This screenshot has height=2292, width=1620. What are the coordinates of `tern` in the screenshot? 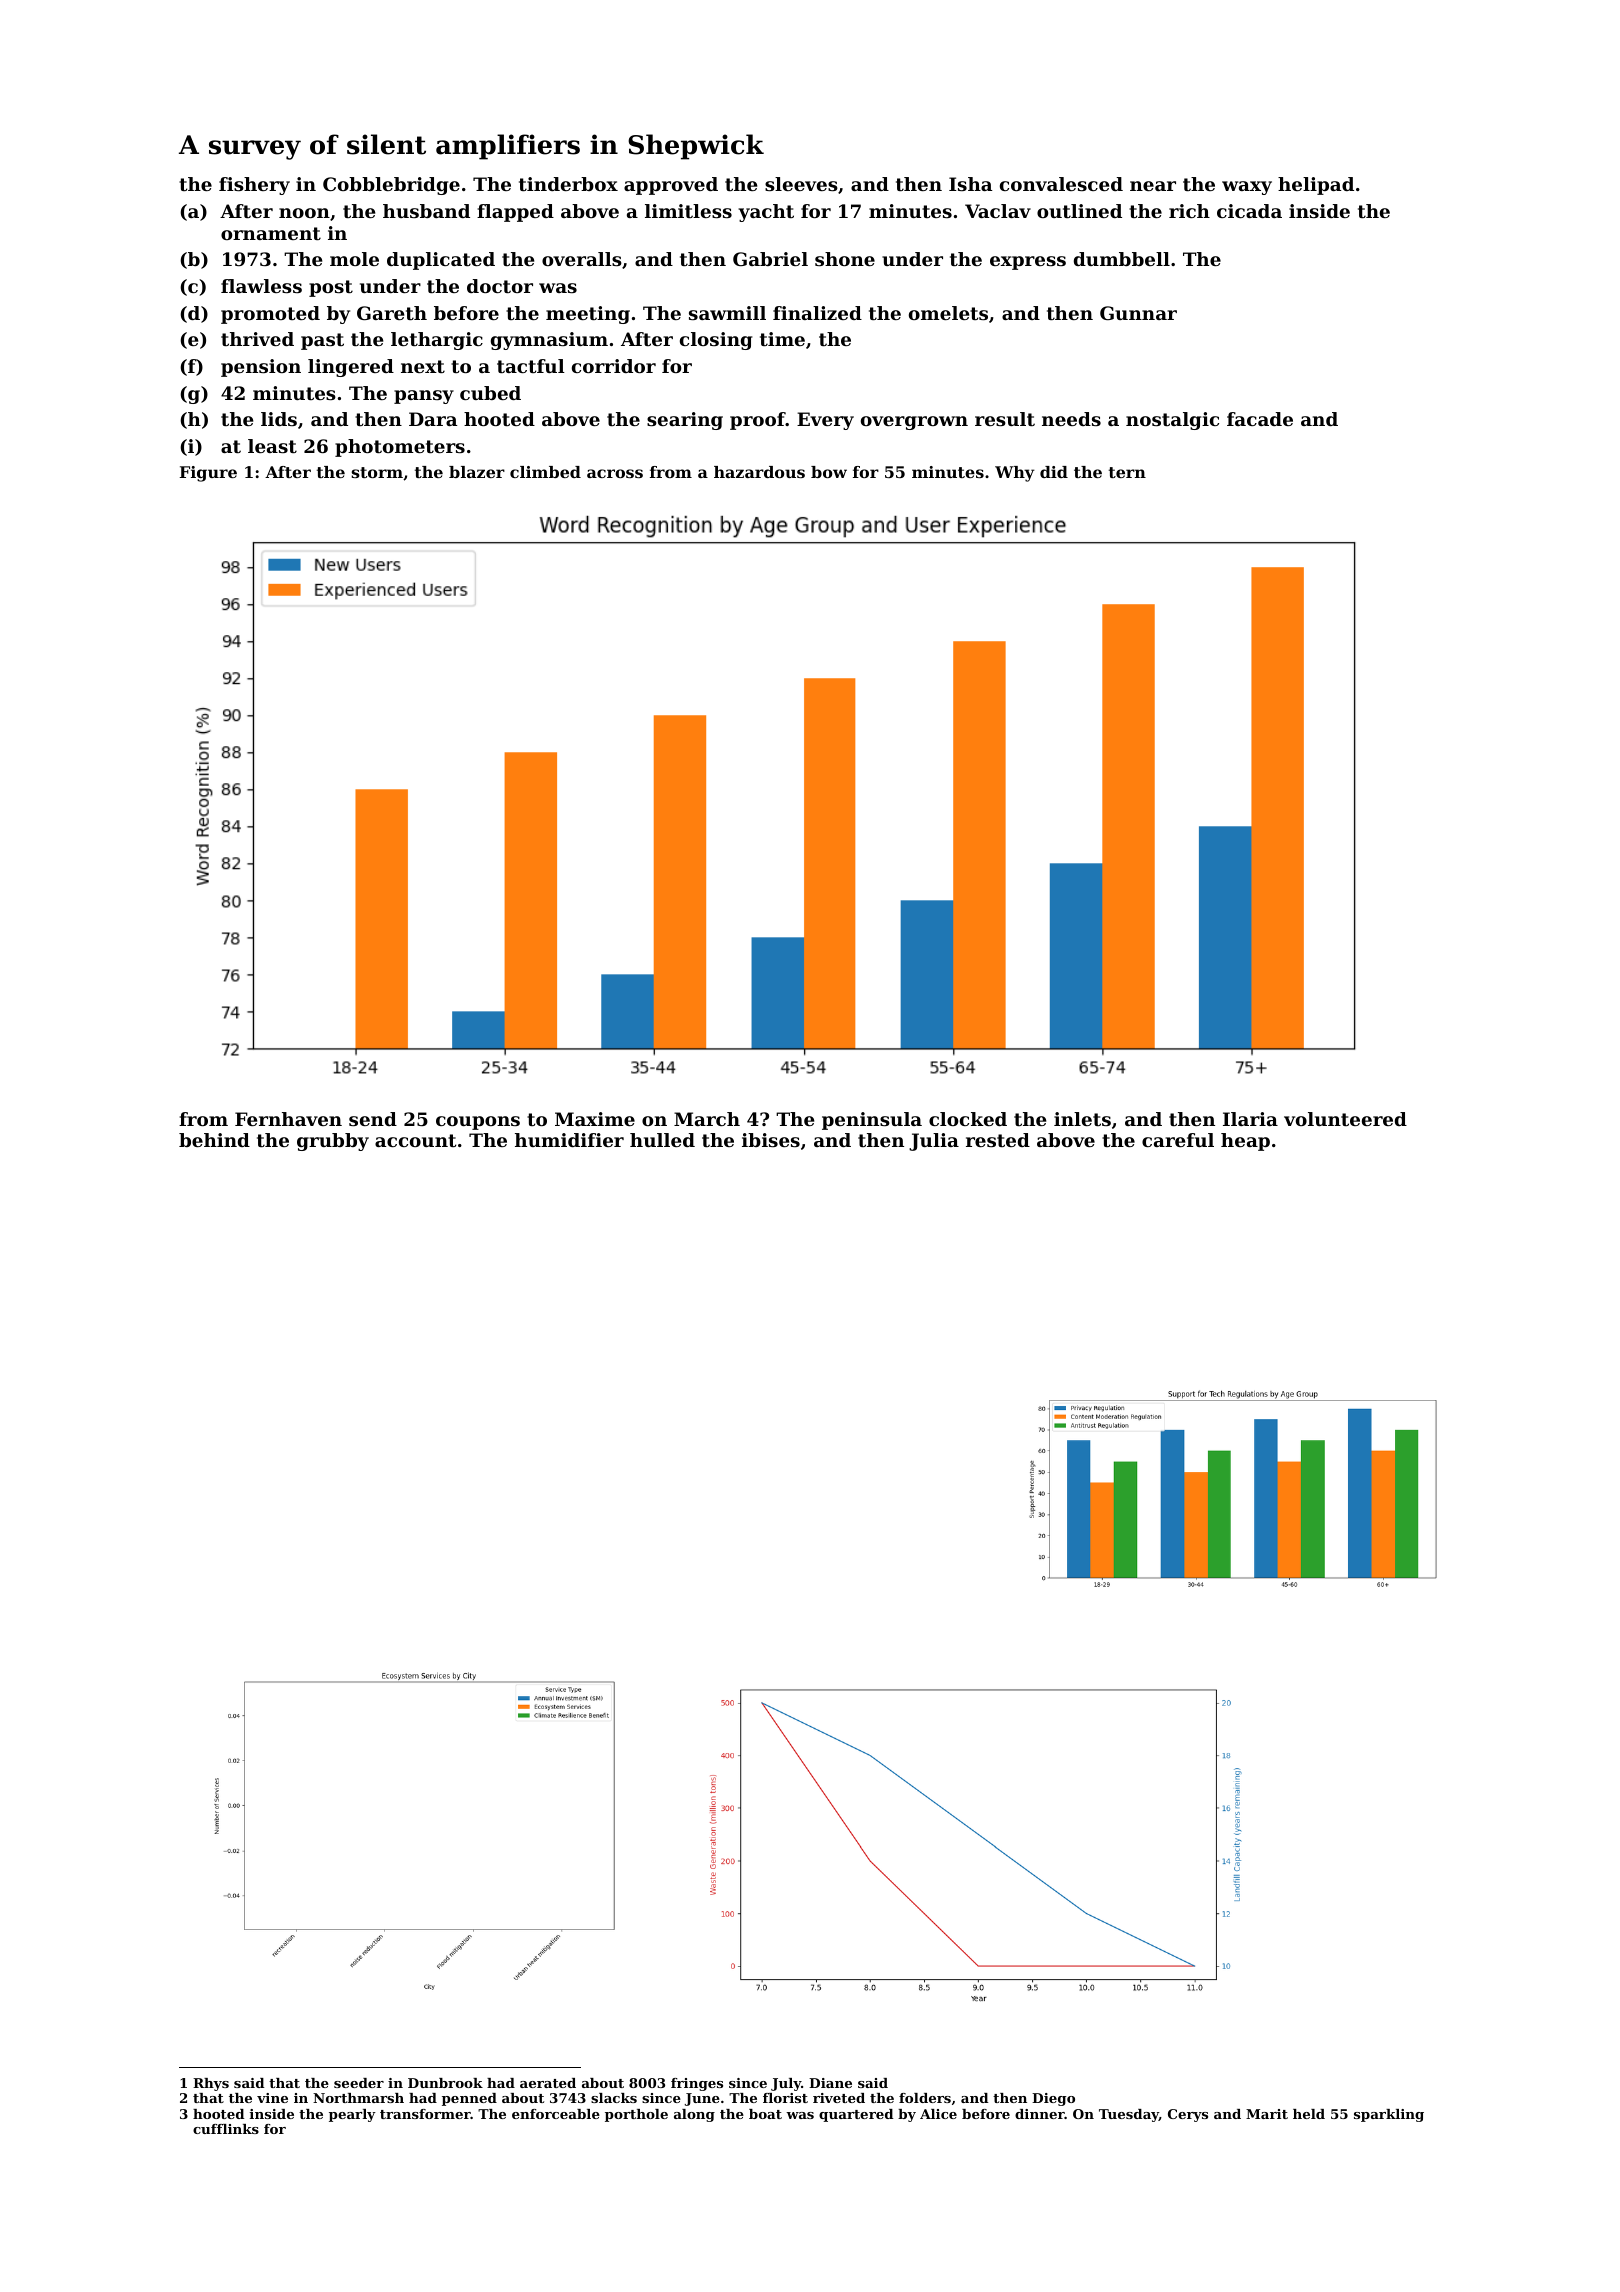 It's located at (1127, 472).
